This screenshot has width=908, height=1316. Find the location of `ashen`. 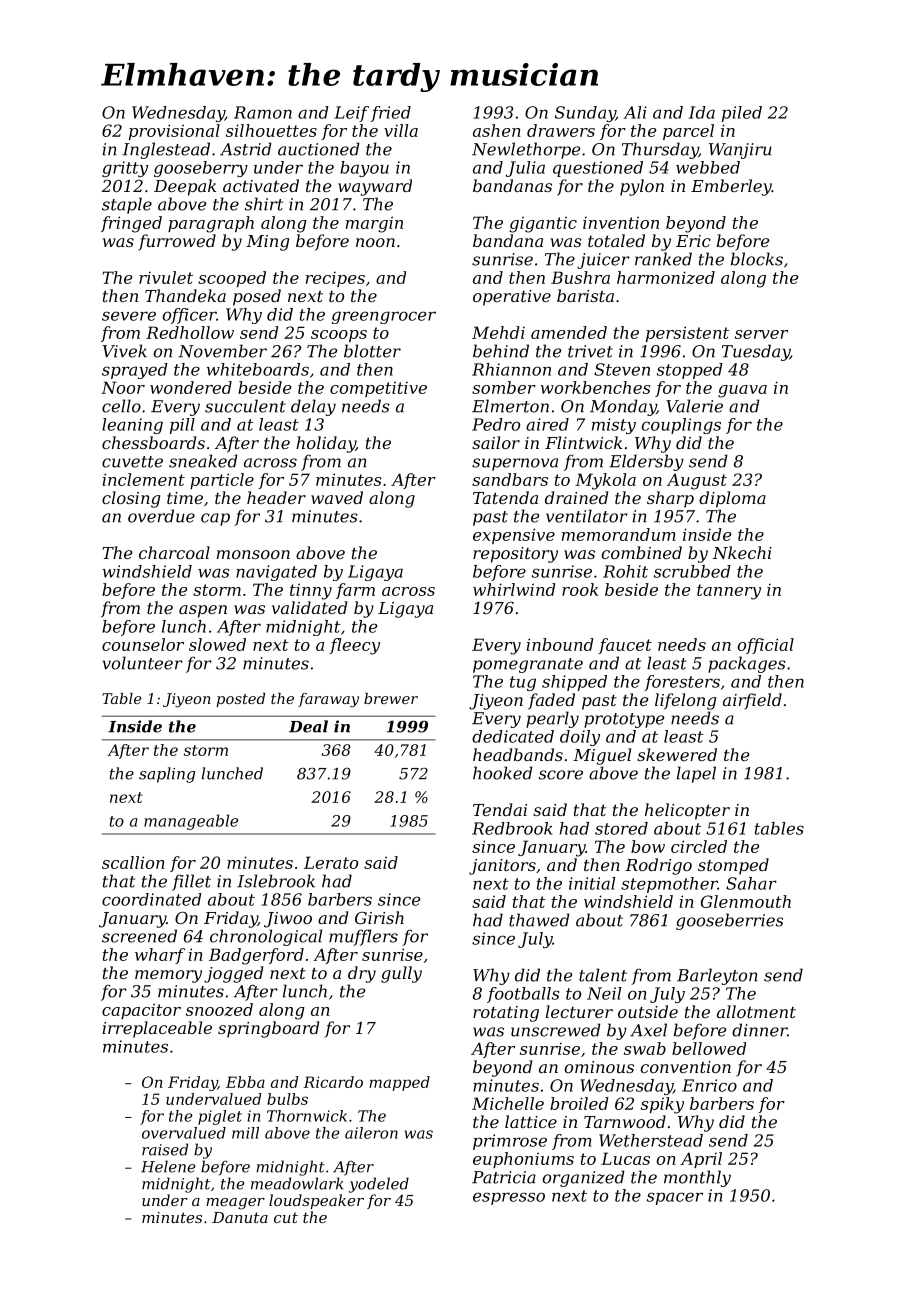

ashen is located at coordinates (497, 130).
